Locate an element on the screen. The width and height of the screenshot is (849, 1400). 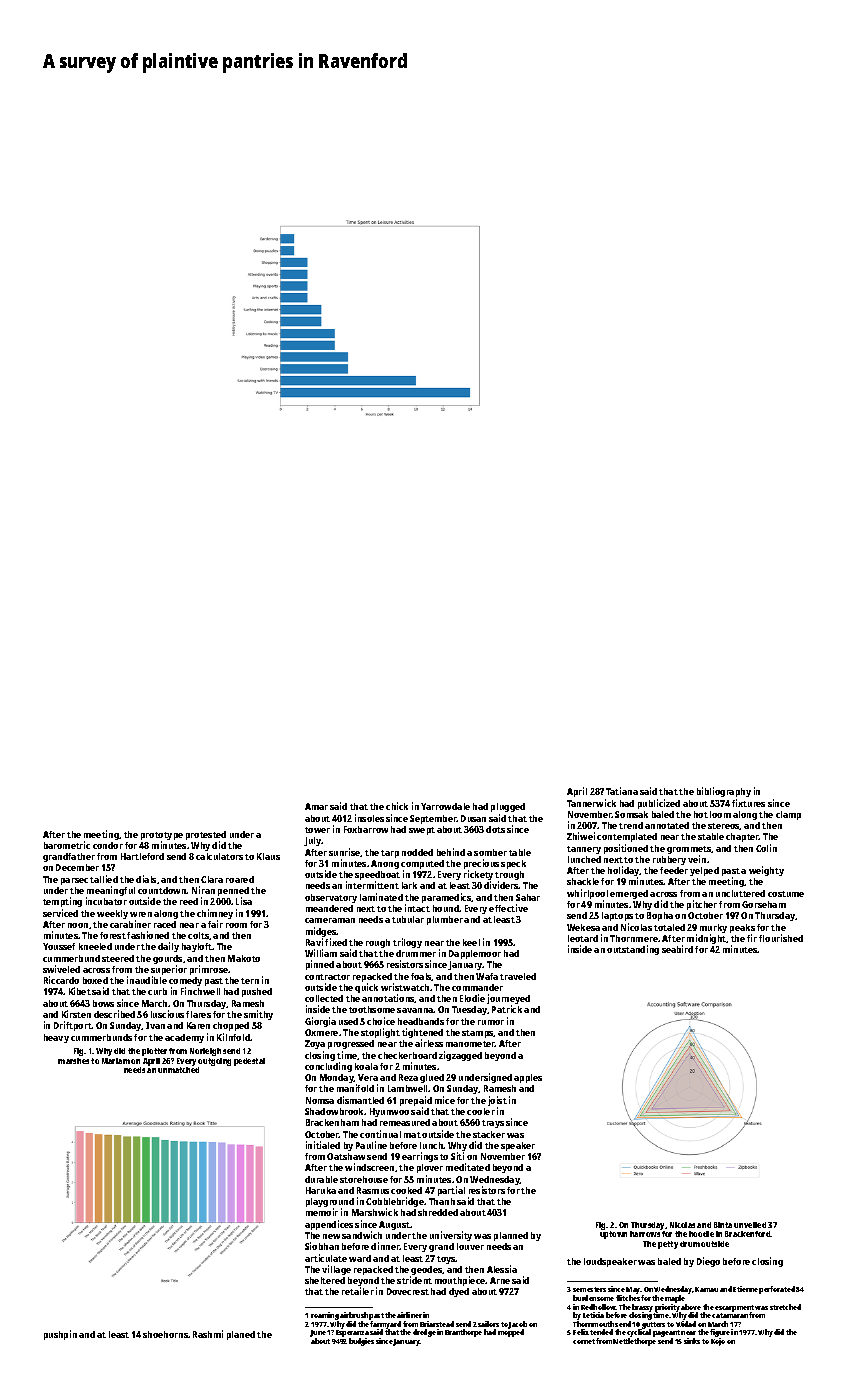
planned is located at coordinates (511, 1236).
